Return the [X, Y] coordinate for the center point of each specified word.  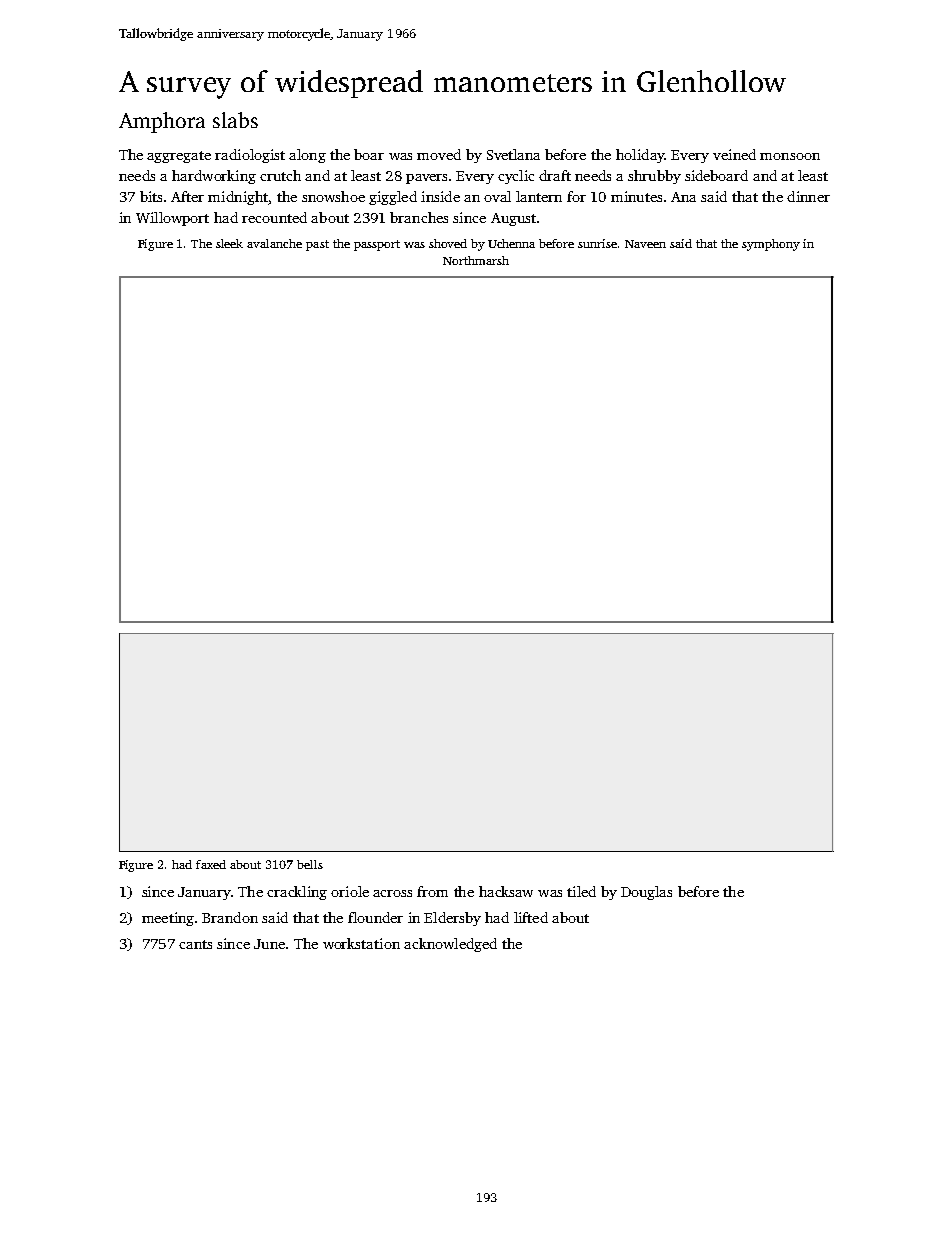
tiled [581, 891]
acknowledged [450, 945]
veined [734, 154]
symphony [771, 245]
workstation [361, 943]
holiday [640, 156]
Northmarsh [476, 260]
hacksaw [506, 891]
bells [310, 864]
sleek [229, 243]
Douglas [646, 893]
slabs [235, 120]
